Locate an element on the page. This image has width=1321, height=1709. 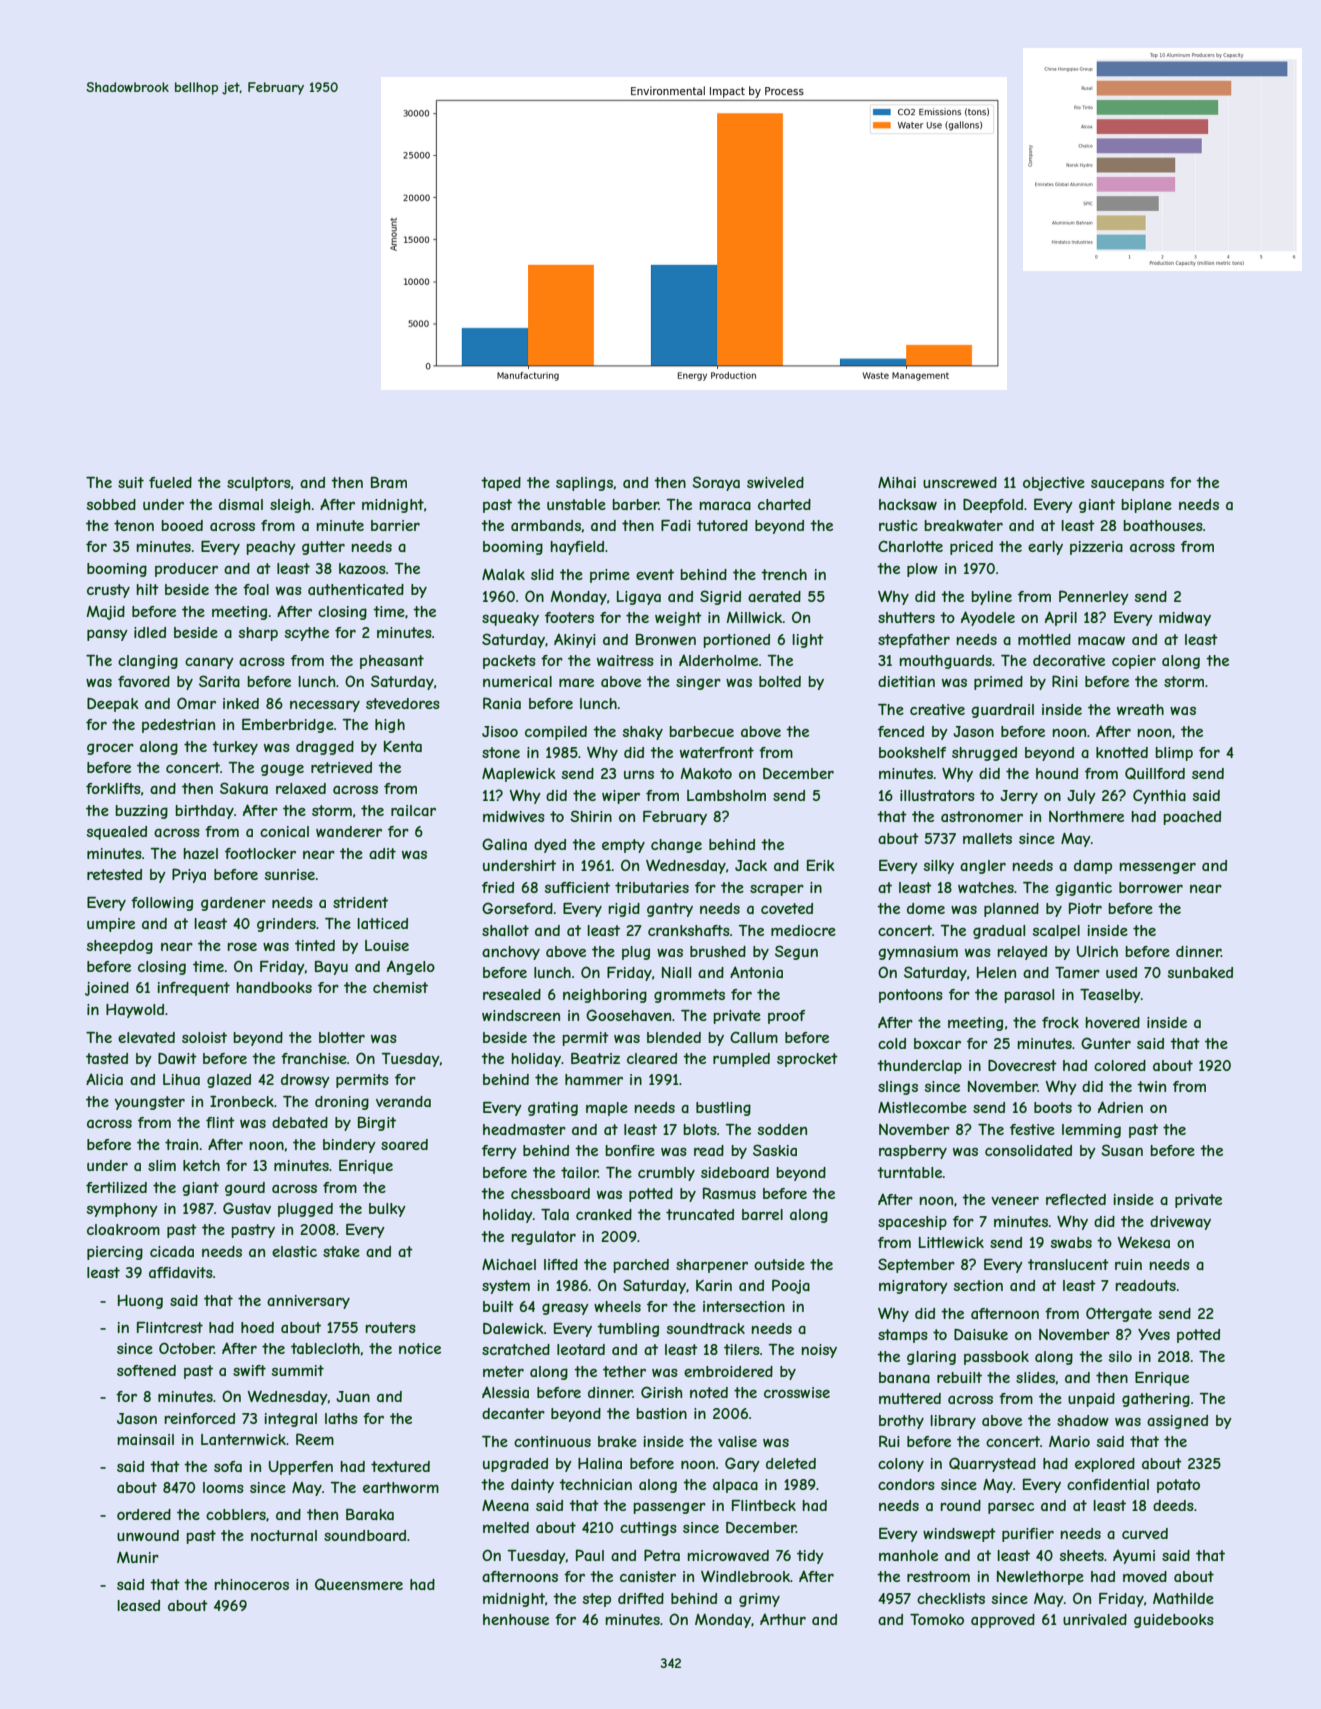
reinforced is located at coordinates (199, 1418).
